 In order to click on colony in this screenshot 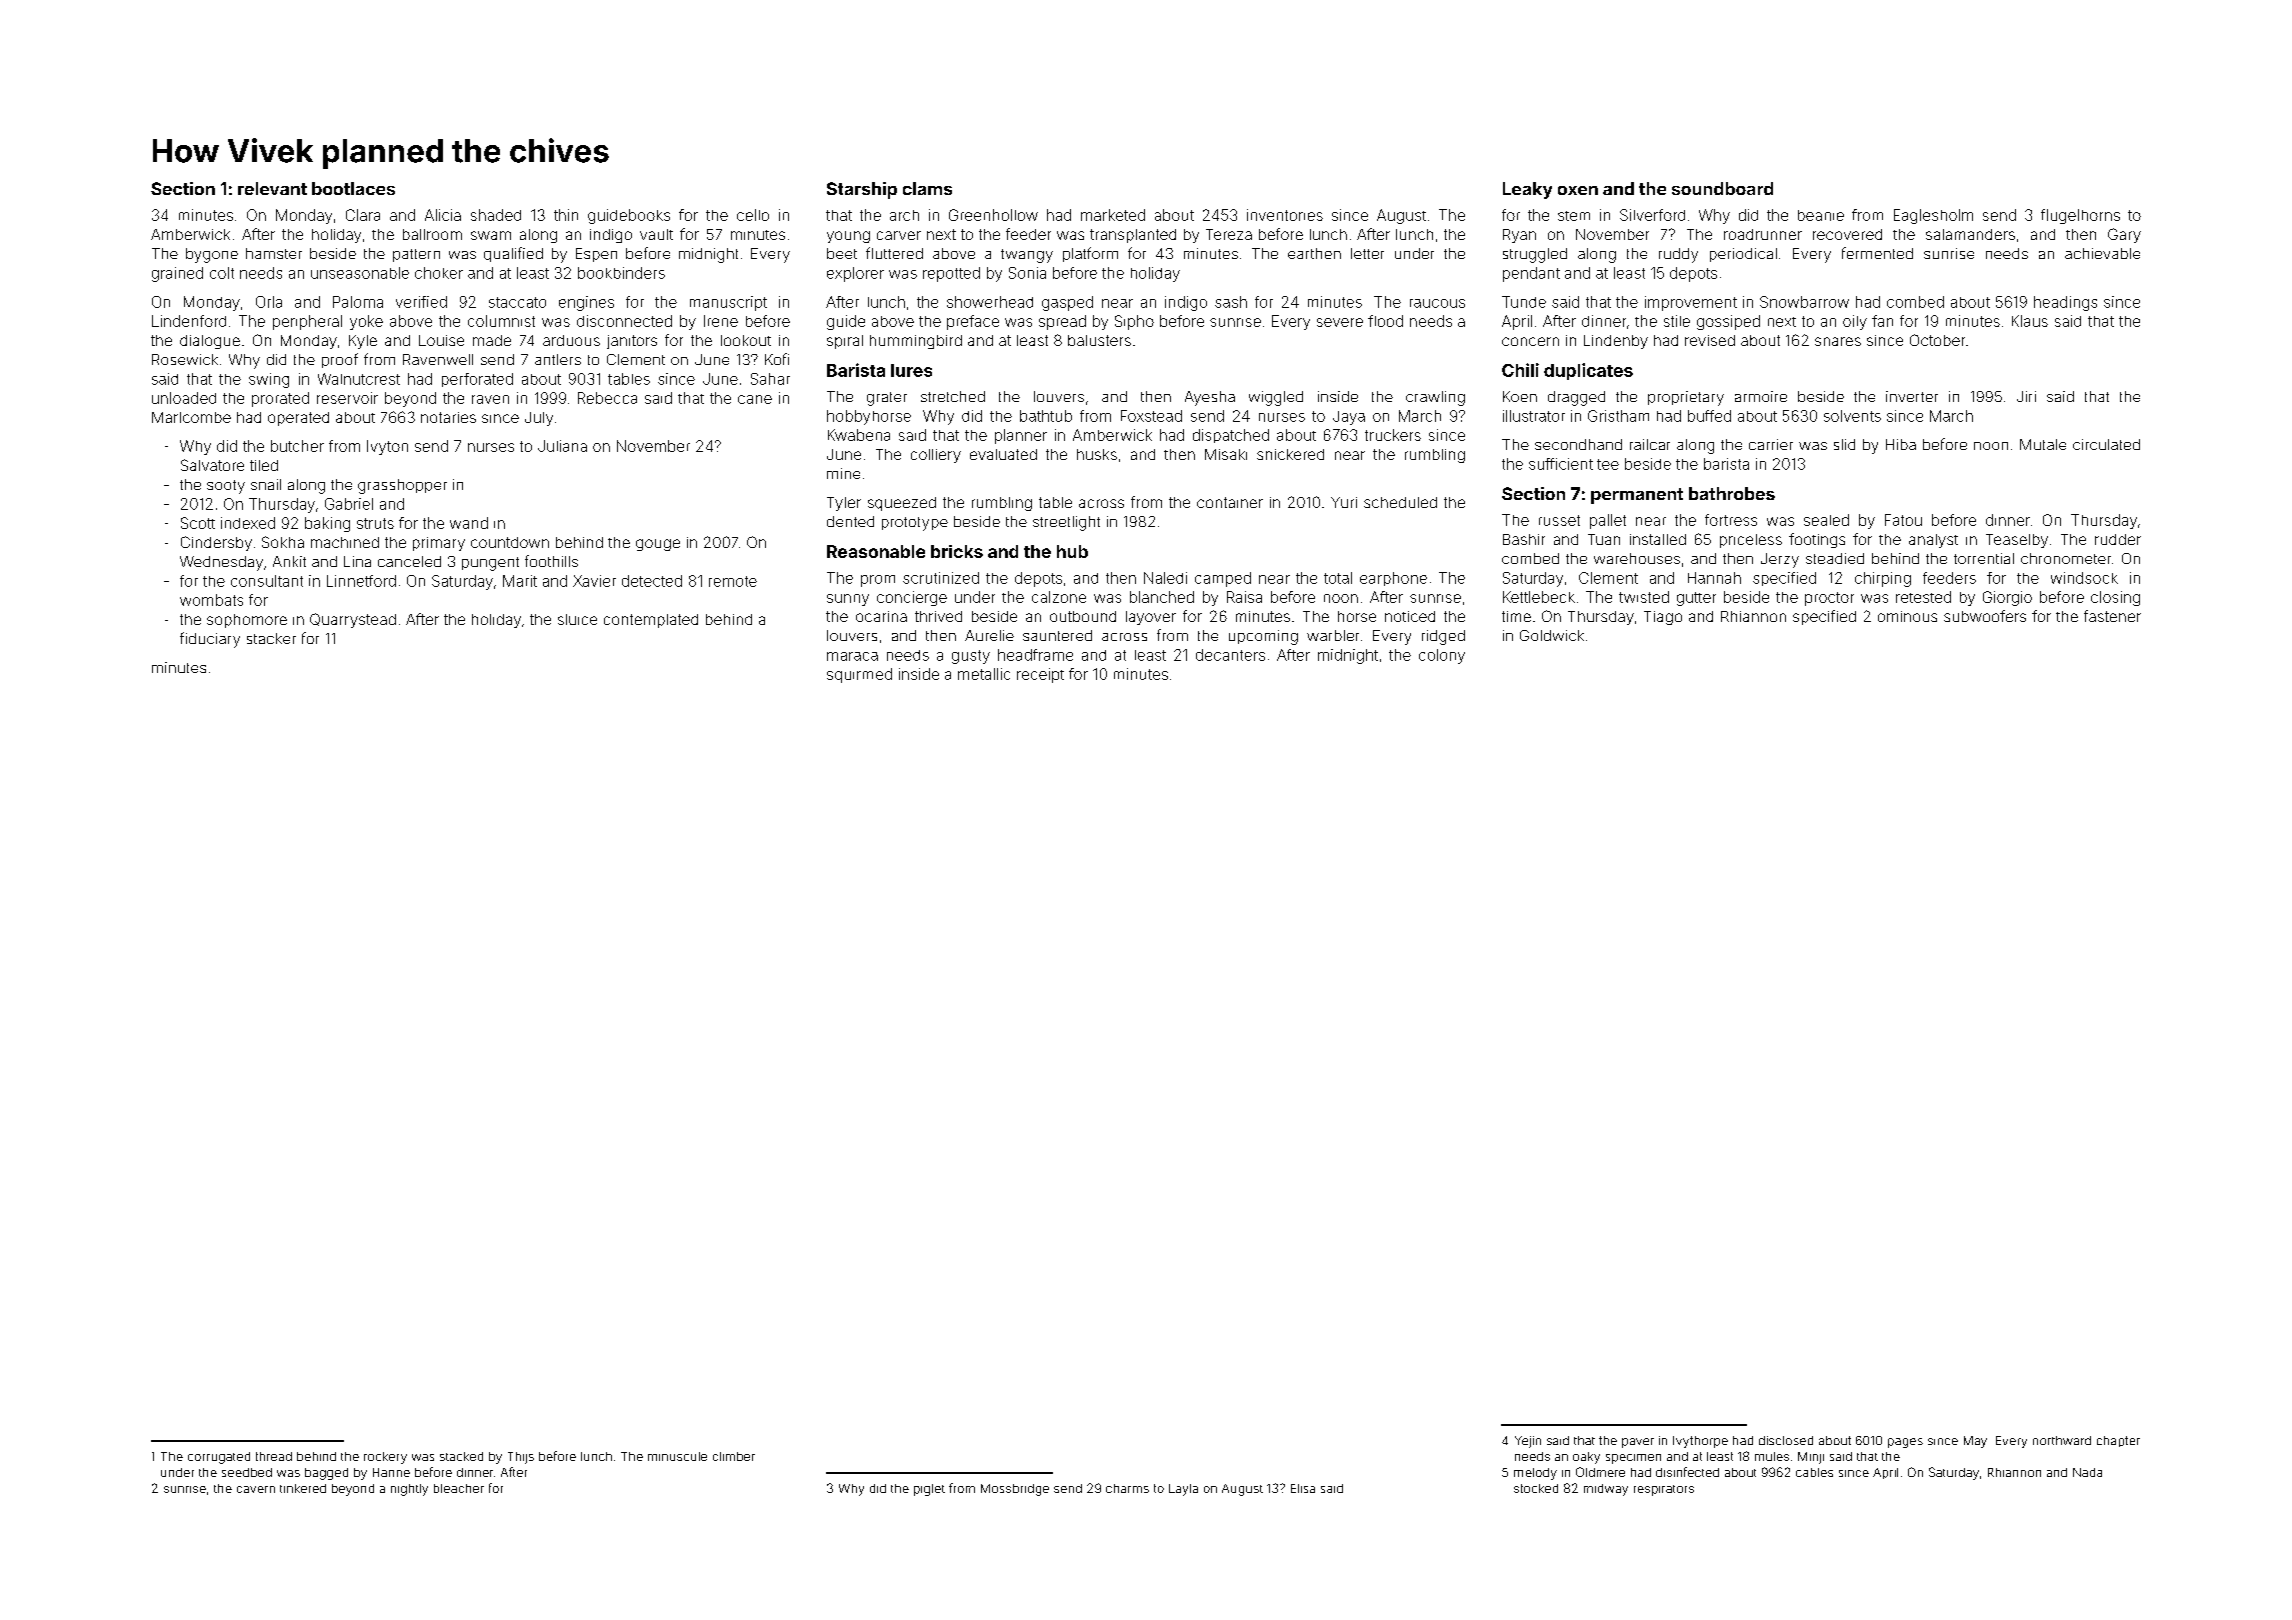, I will do `click(1442, 656)`.
